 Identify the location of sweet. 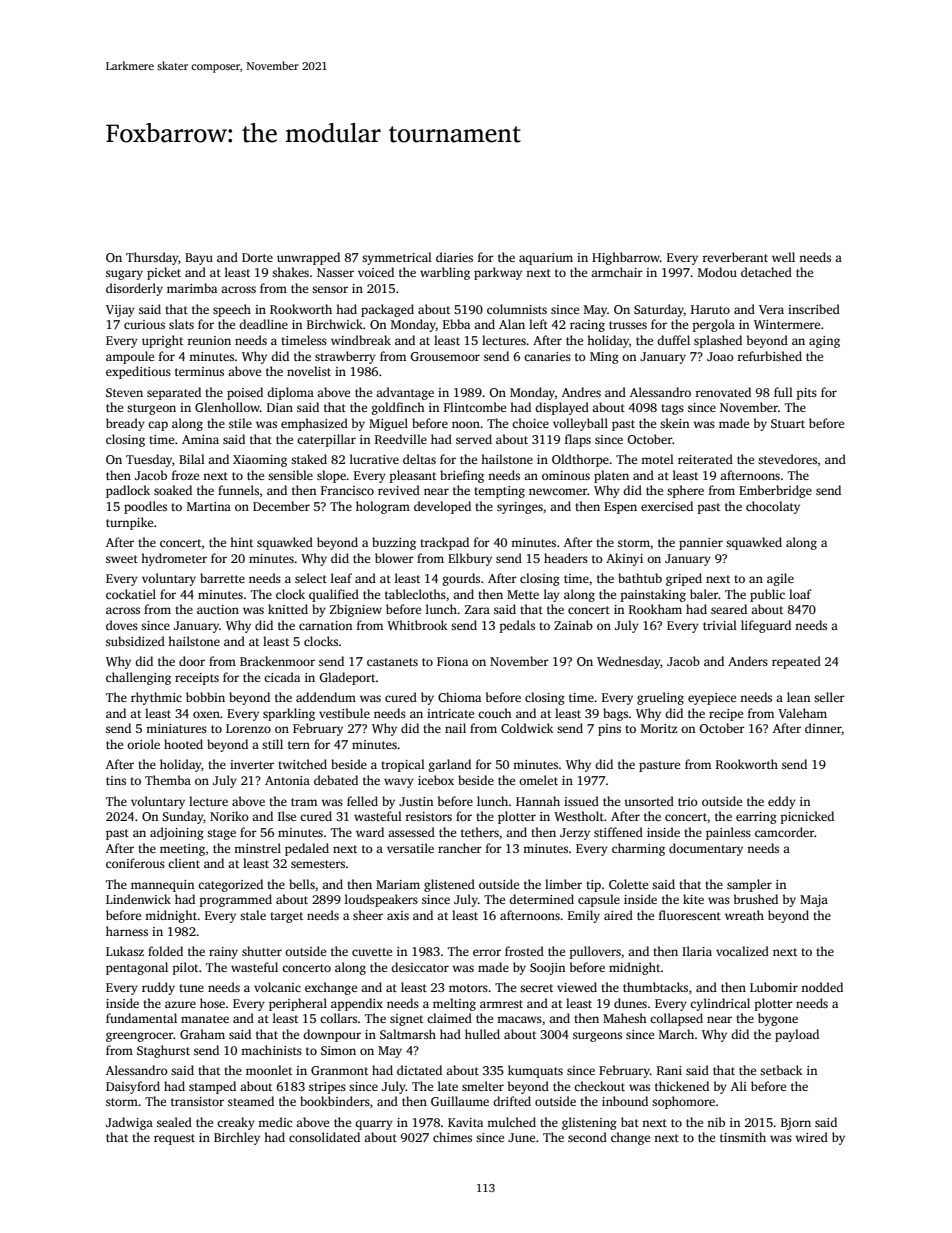
(122, 559).
